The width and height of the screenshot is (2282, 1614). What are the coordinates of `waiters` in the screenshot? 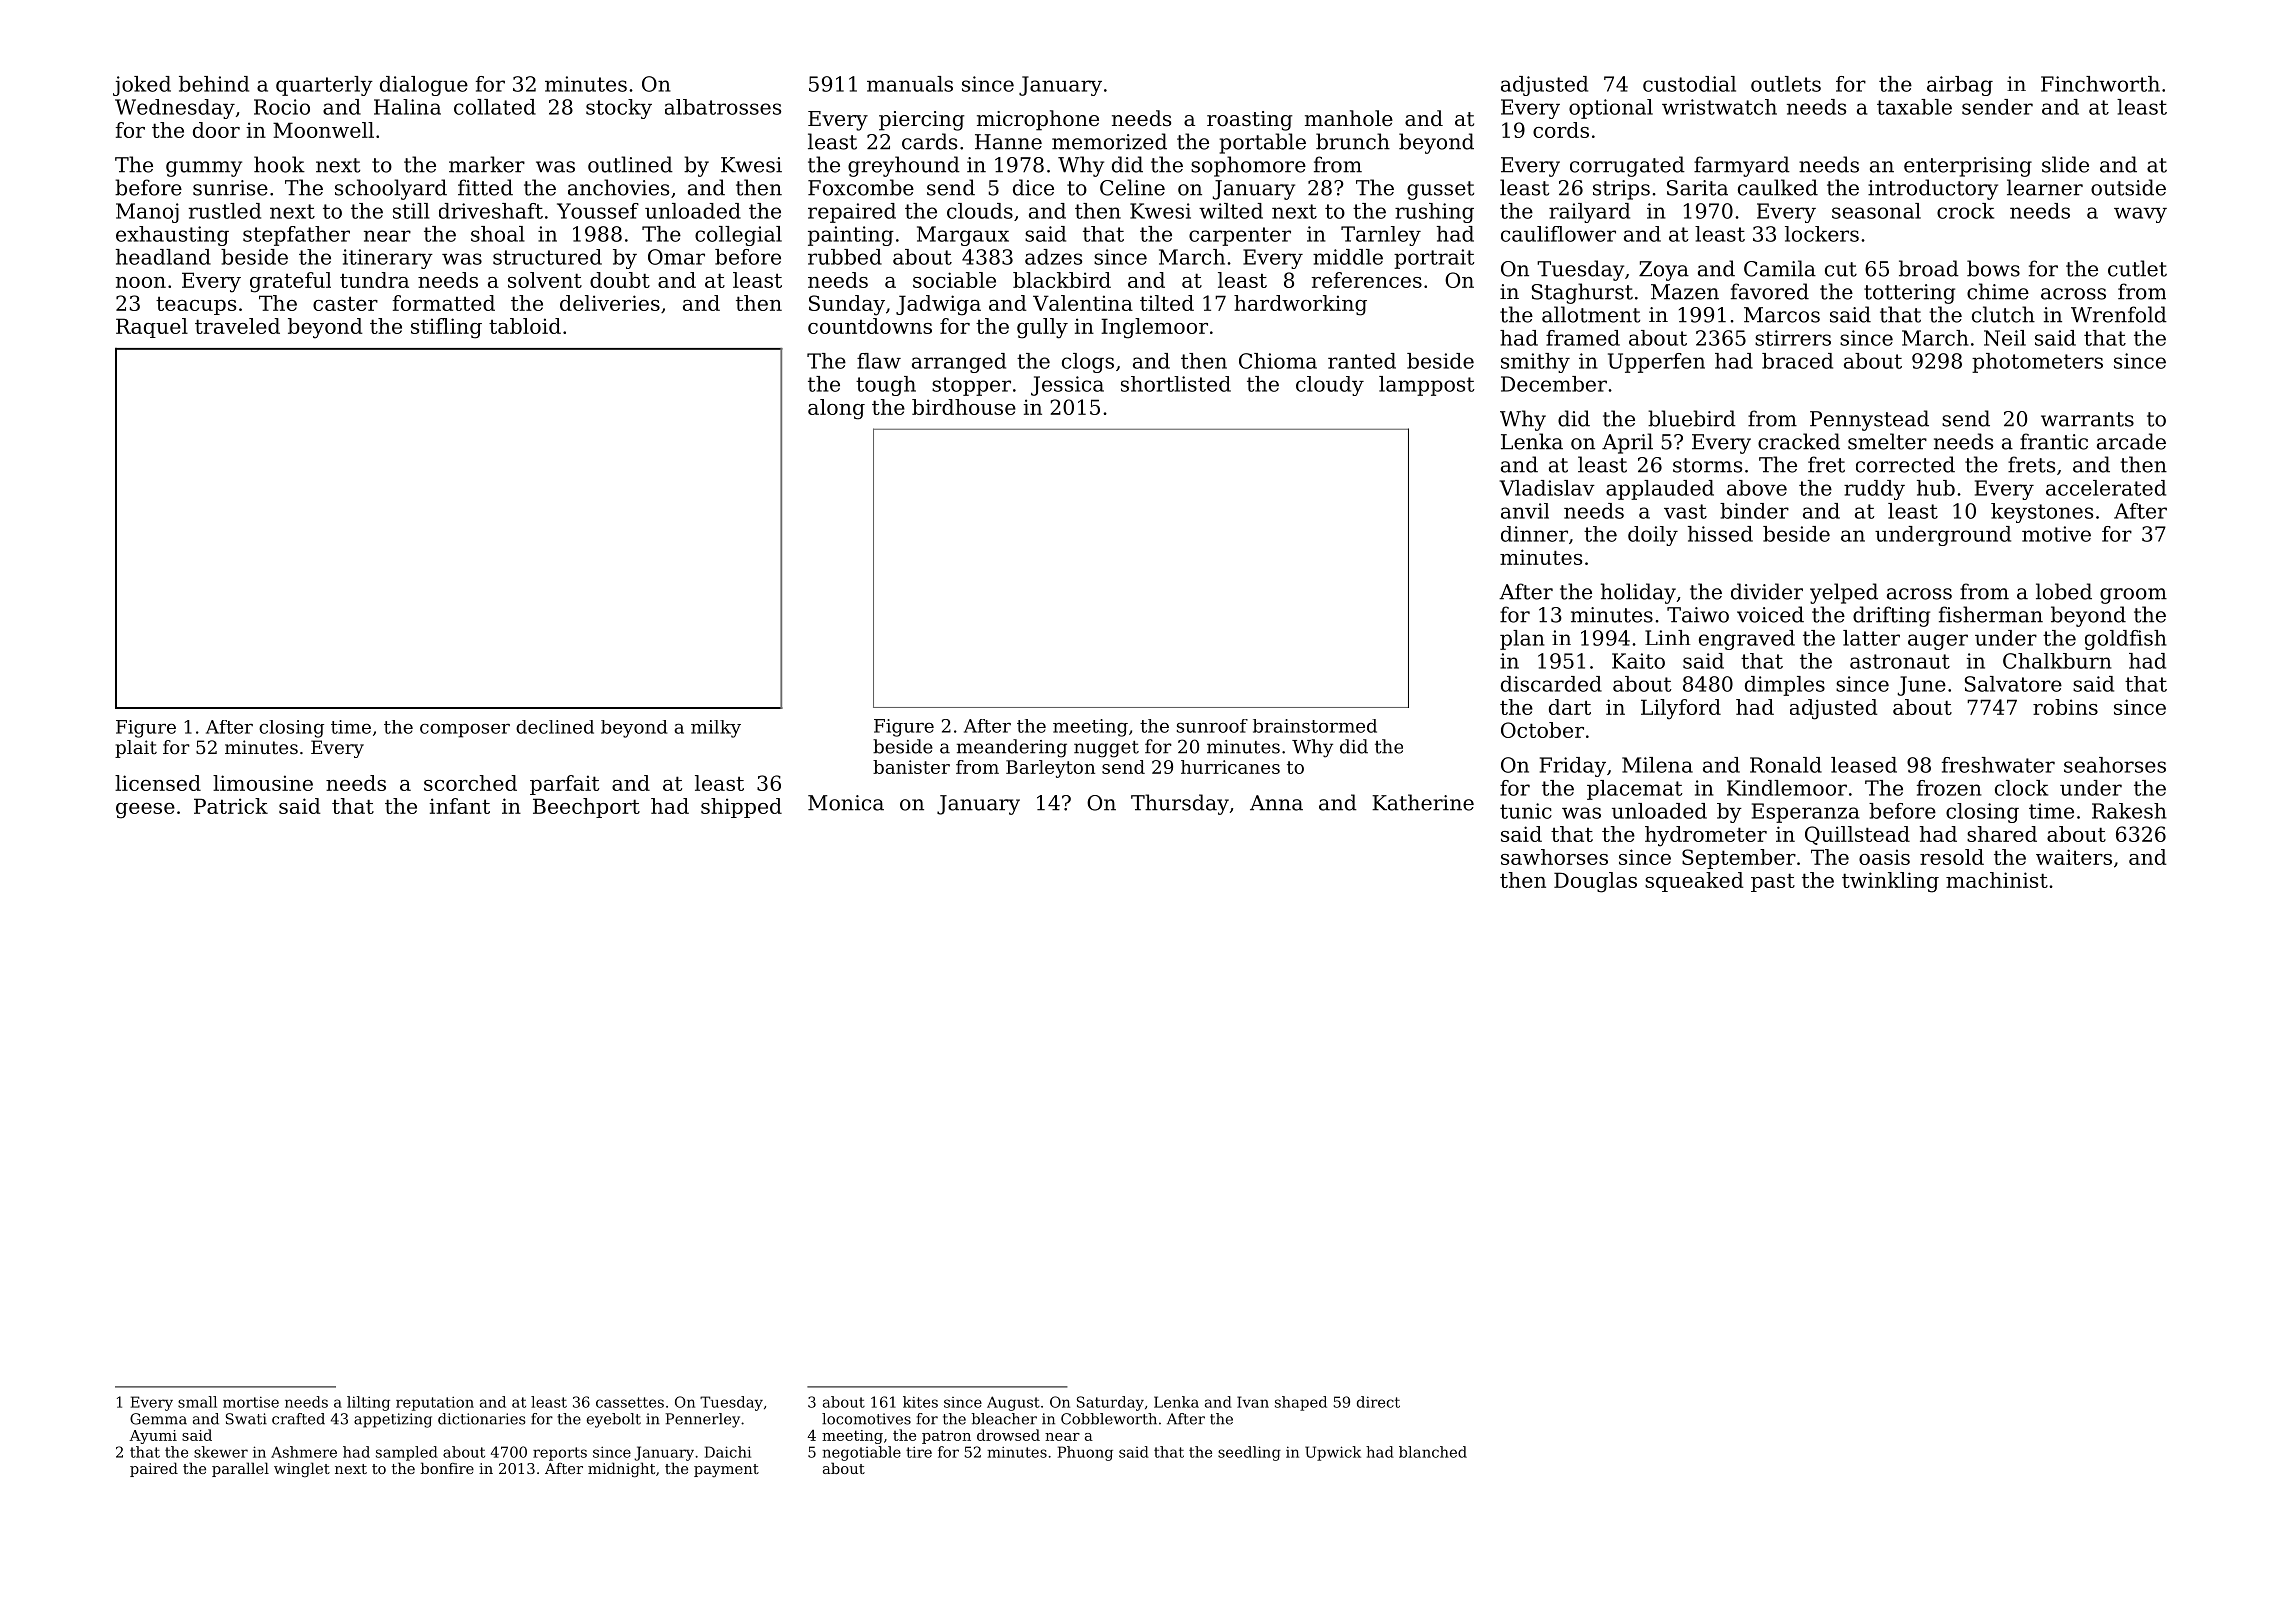 It's located at (2074, 857).
